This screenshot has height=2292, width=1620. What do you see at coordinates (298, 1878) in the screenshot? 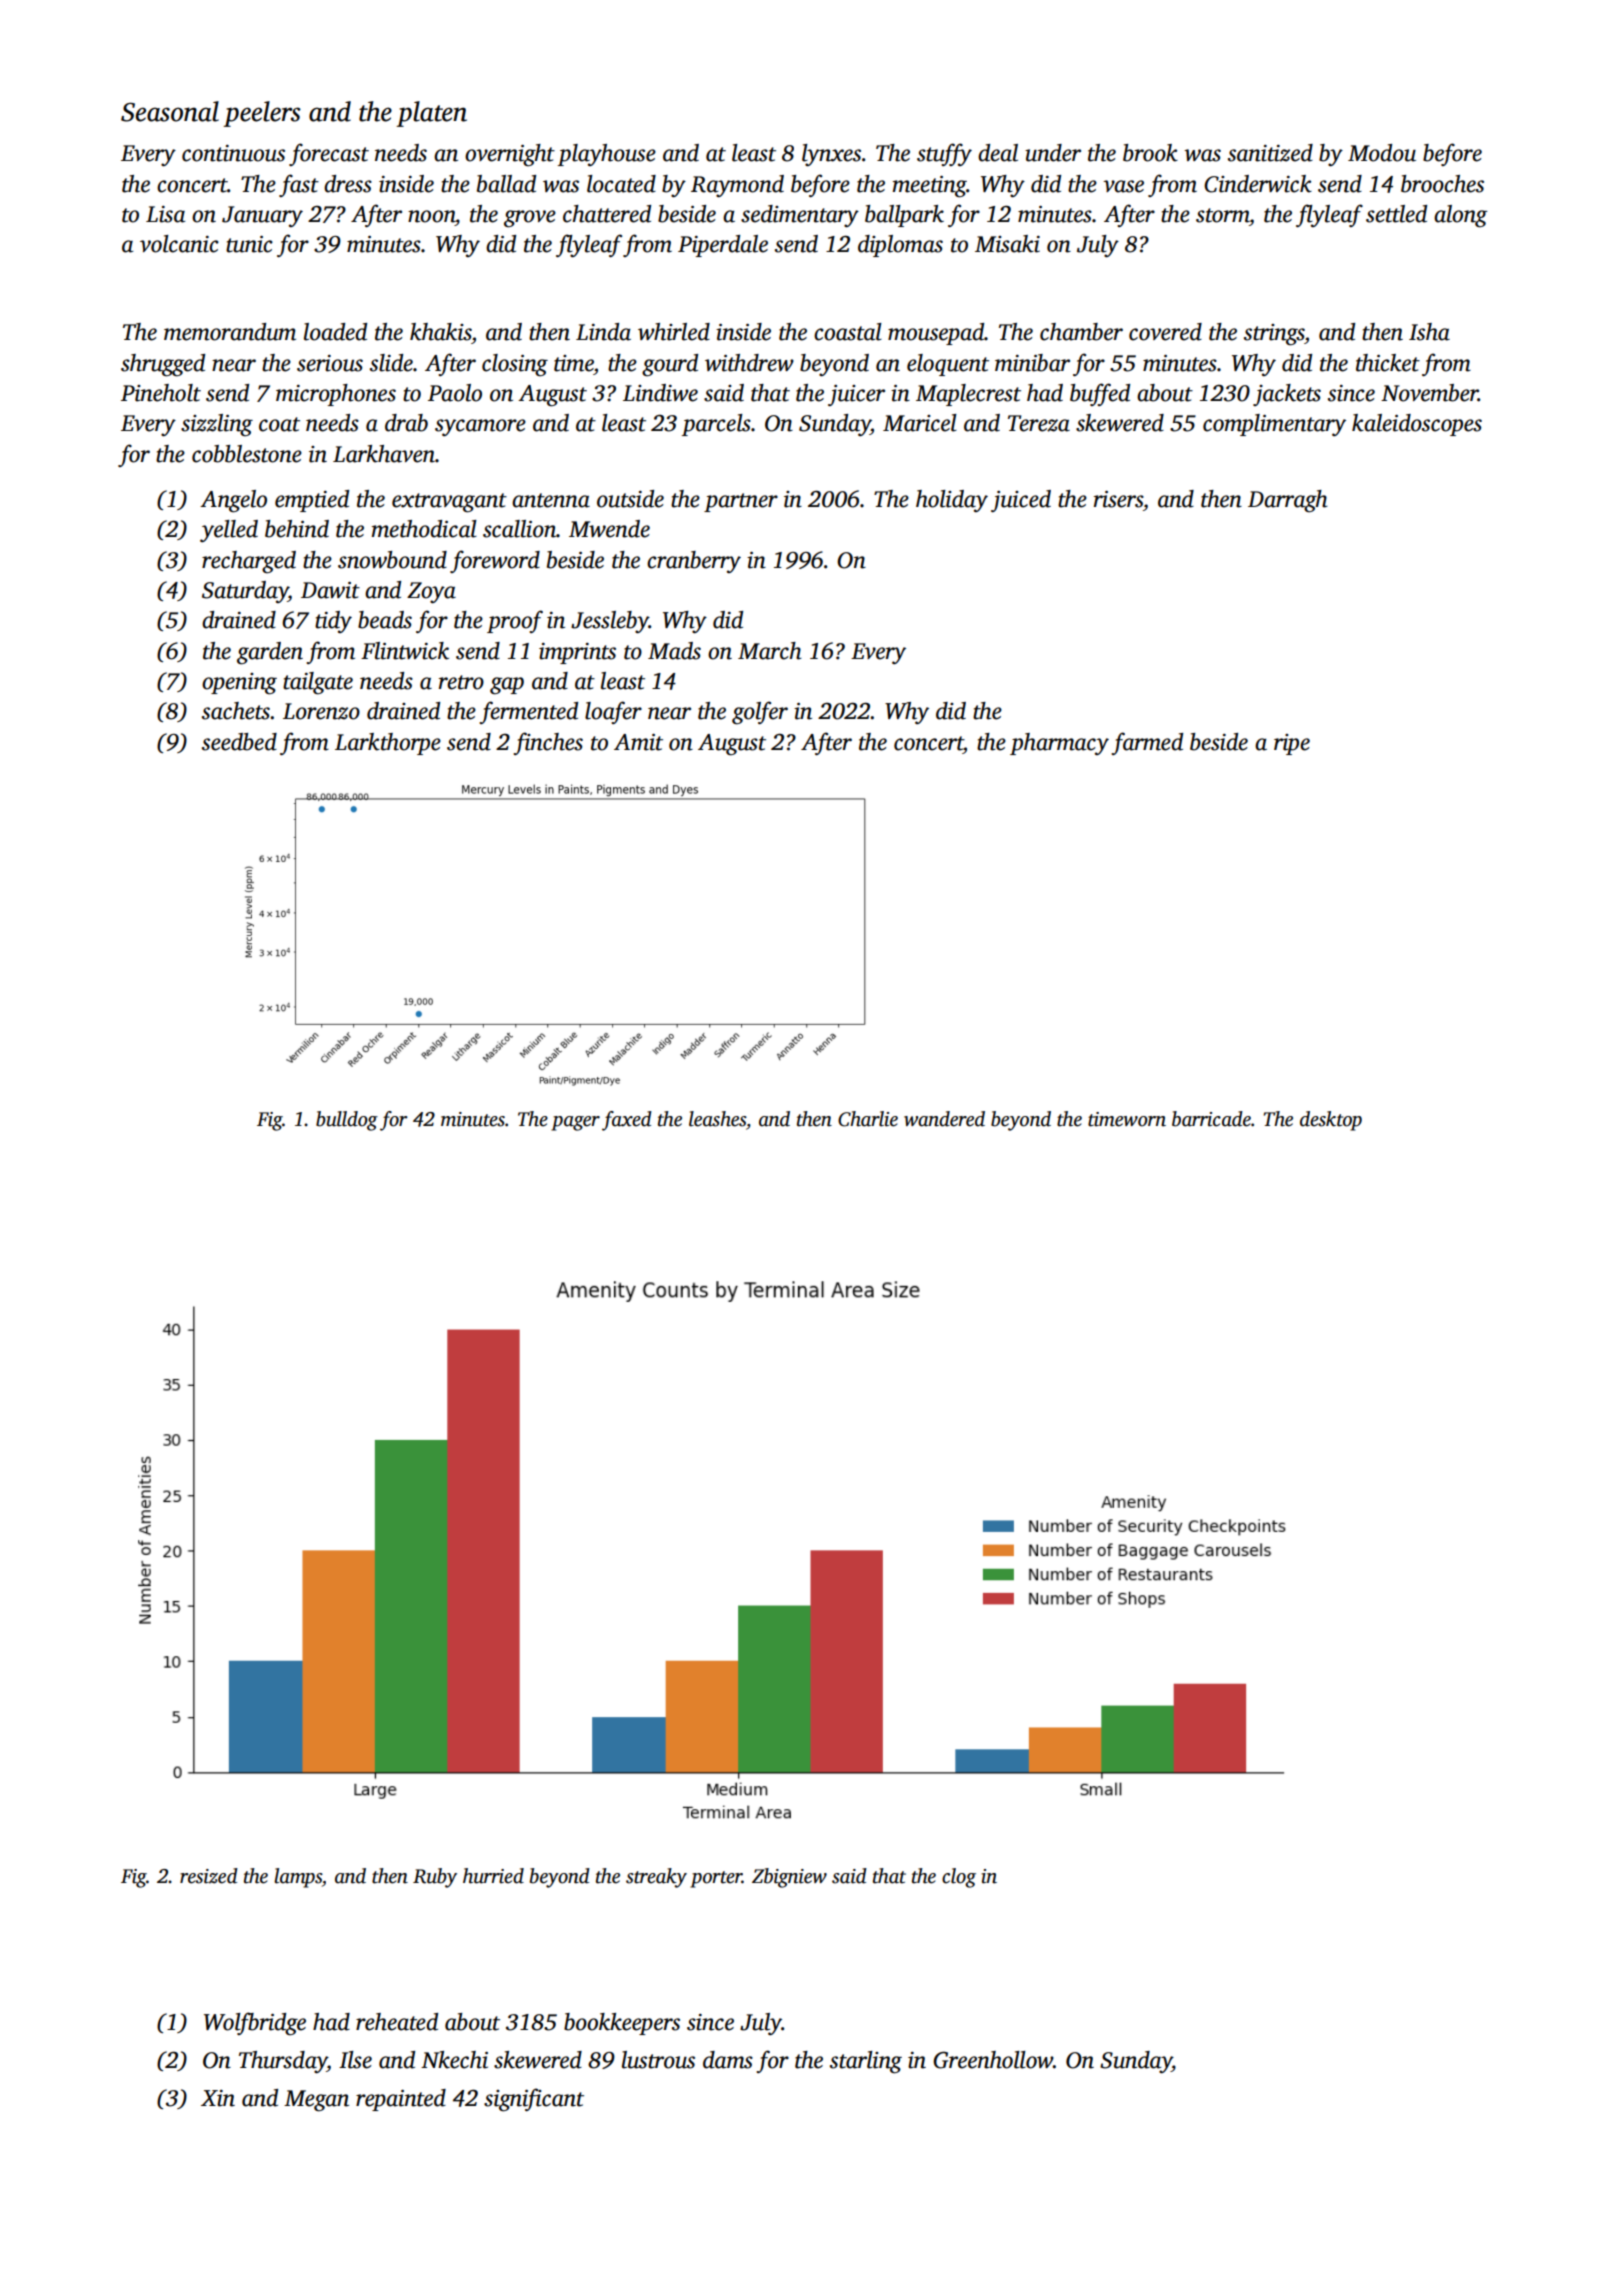
I see `lamps` at bounding box center [298, 1878].
